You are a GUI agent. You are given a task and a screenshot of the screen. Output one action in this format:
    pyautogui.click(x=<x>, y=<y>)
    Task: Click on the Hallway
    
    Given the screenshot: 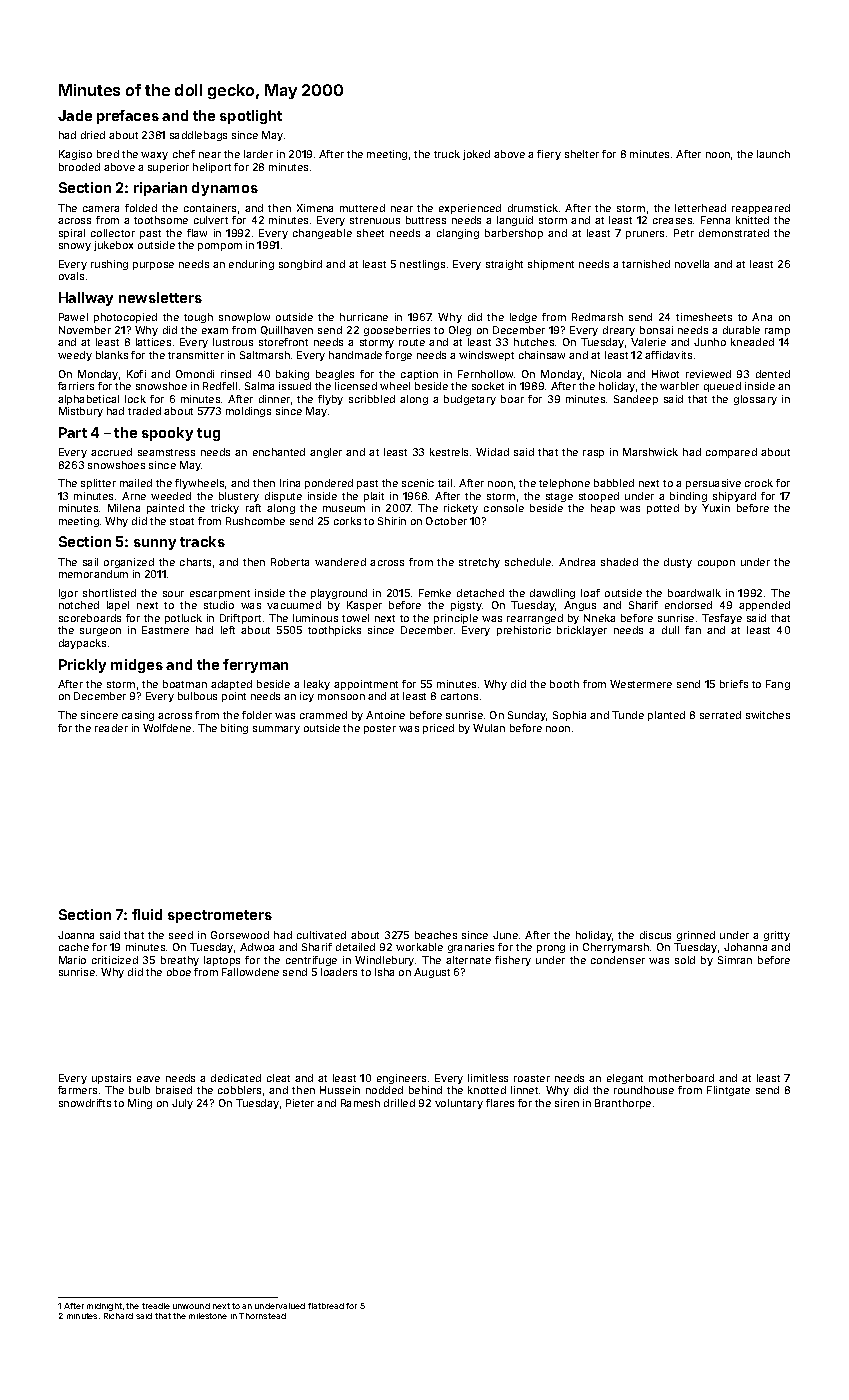 What is the action you would take?
    pyautogui.click(x=86, y=299)
